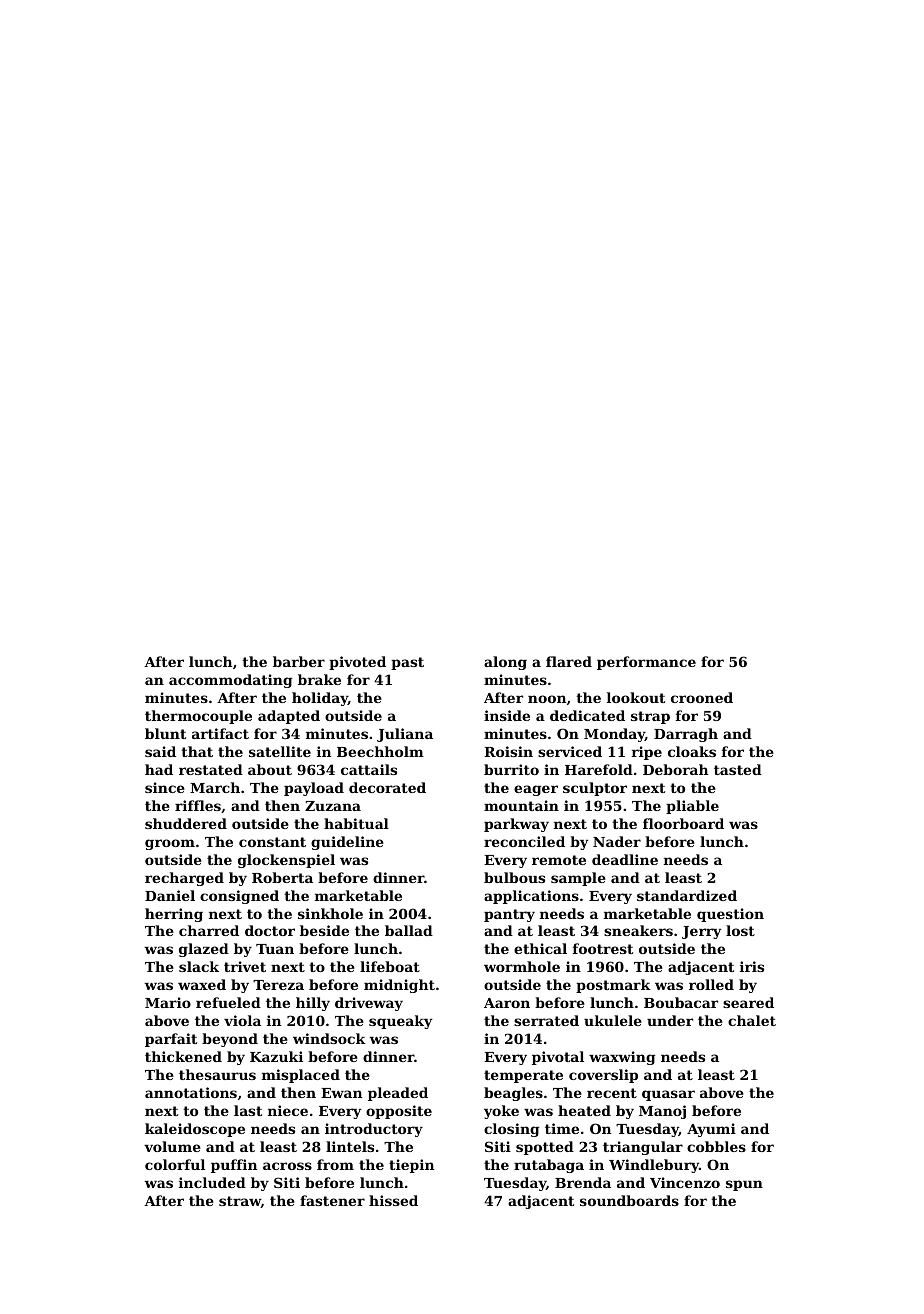 This screenshot has height=1314, width=924. Describe the element at coordinates (646, 663) in the screenshot. I see `performance` at that location.
